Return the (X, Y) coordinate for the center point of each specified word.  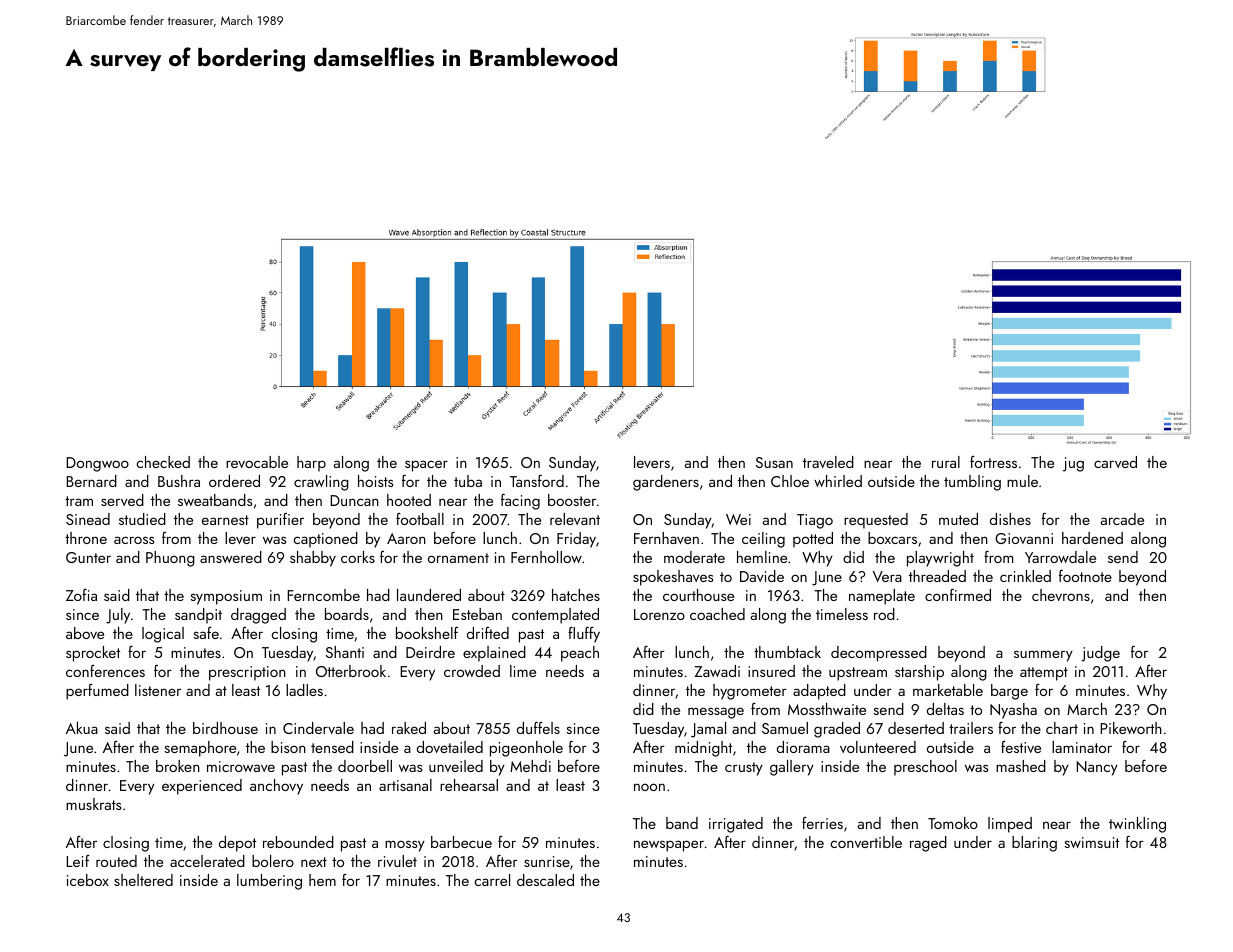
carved (1115, 462)
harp (311, 464)
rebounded (298, 842)
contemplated (555, 616)
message (716, 713)
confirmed (958, 594)
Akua (82, 728)
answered (231, 557)
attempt (1044, 674)
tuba (468, 481)
